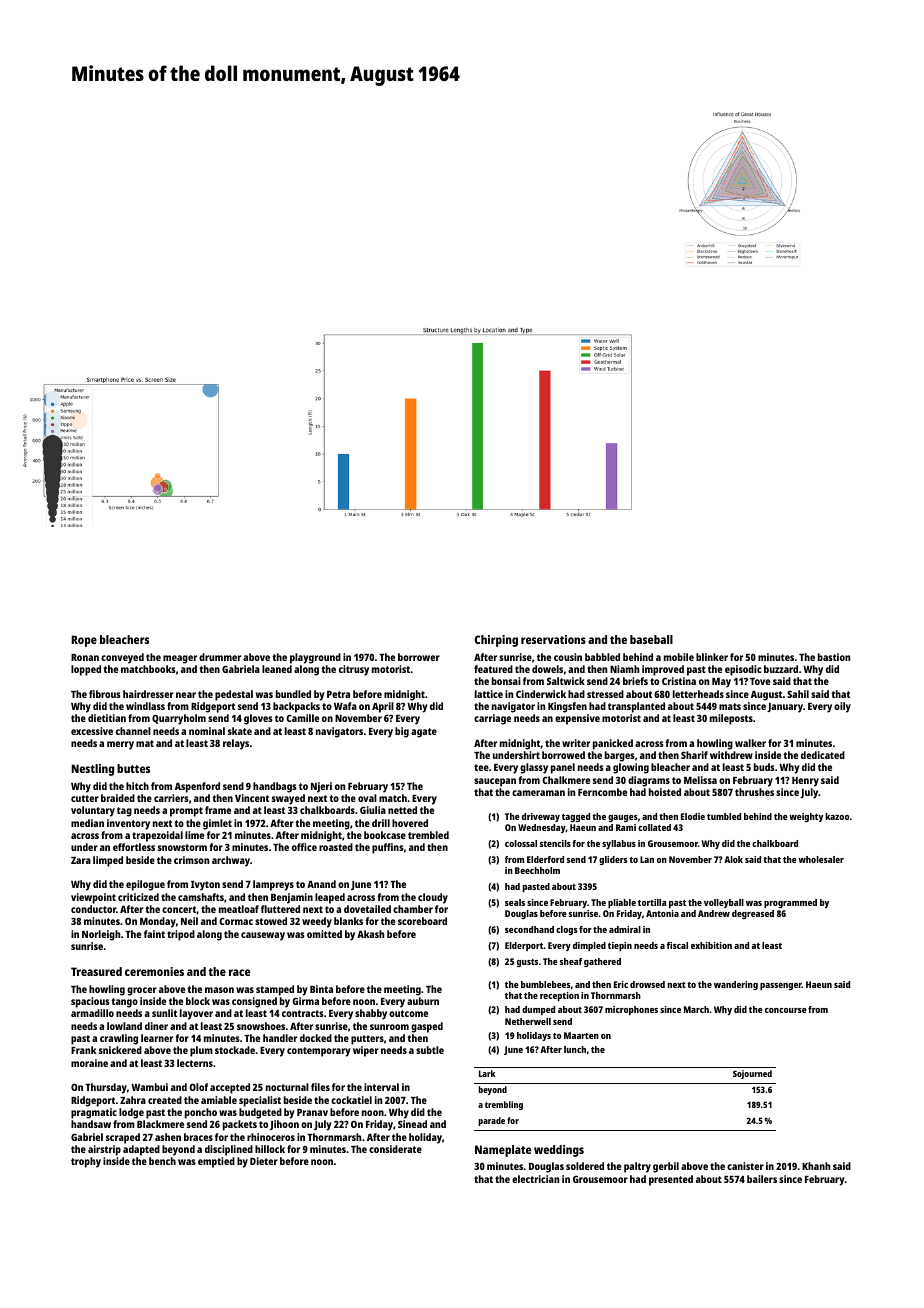 The width and height of the screenshot is (924, 1308). I want to click on median, so click(87, 823).
